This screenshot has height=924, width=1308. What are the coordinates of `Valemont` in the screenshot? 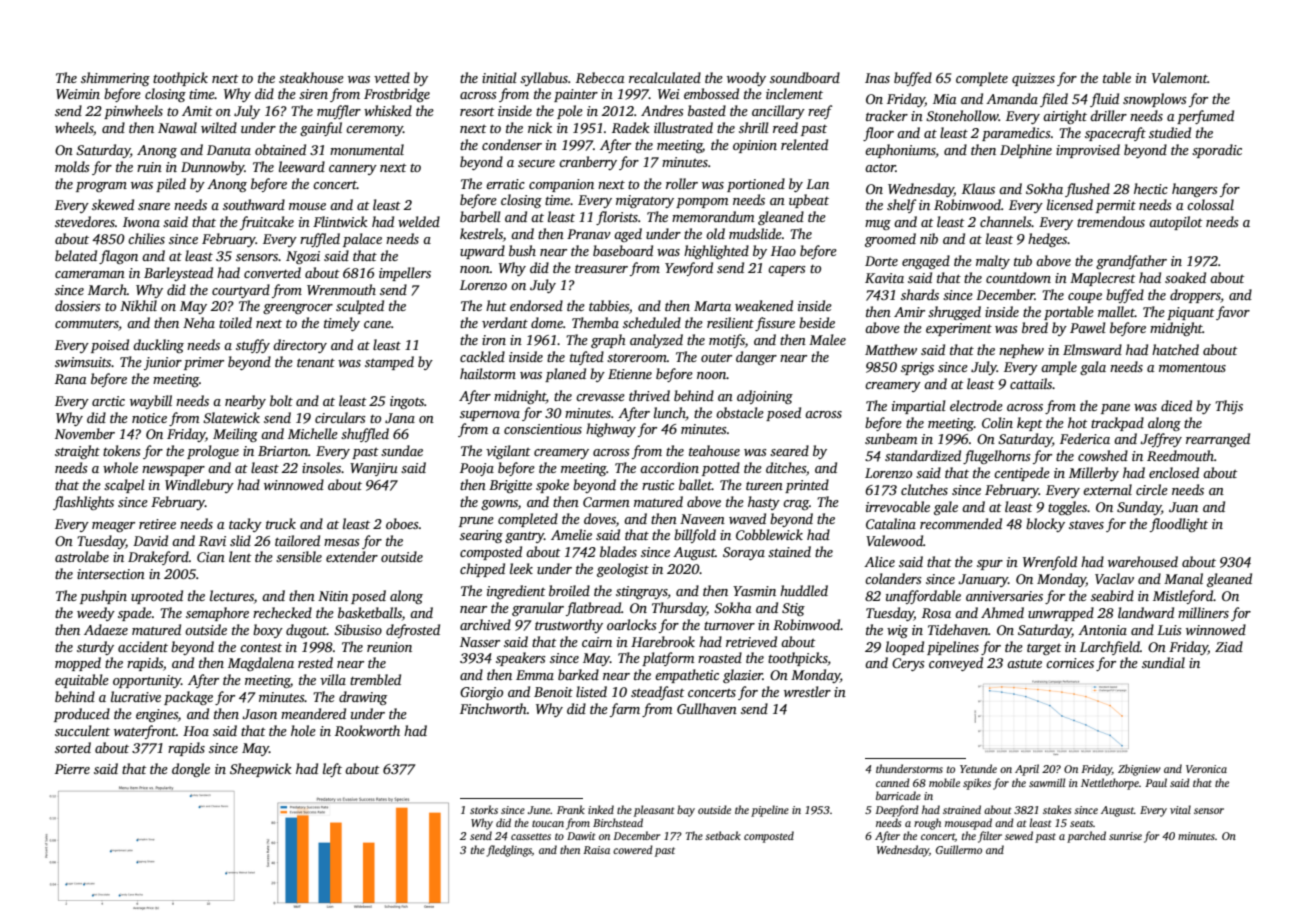 It's located at (1180, 77).
